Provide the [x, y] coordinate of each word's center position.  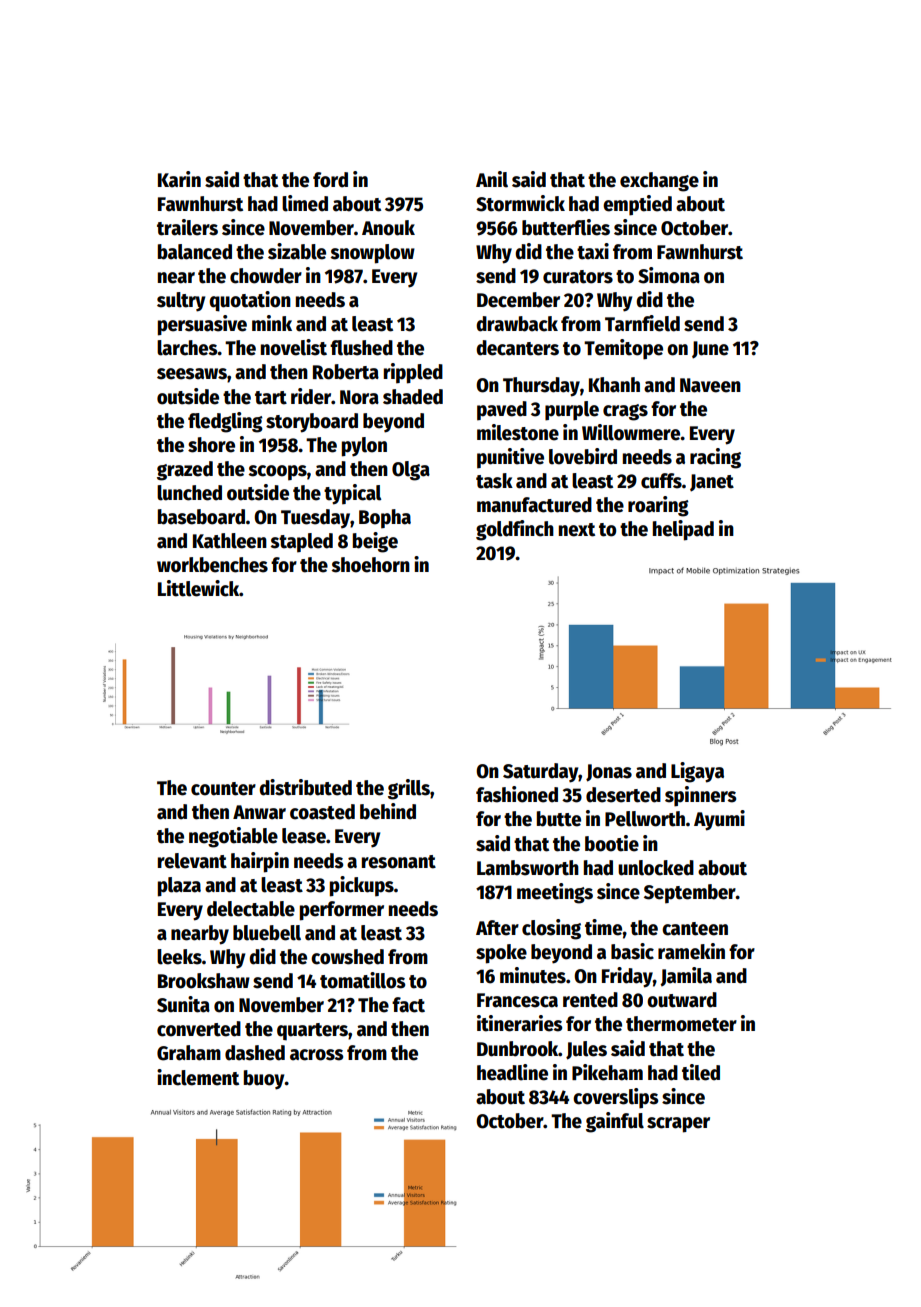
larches [187, 348]
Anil [492, 179]
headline [512, 1072]
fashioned [517, 794]
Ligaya [697, 772]
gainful [615, 1122]
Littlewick [198, 588]
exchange [659, 182]
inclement [198, 1077]
